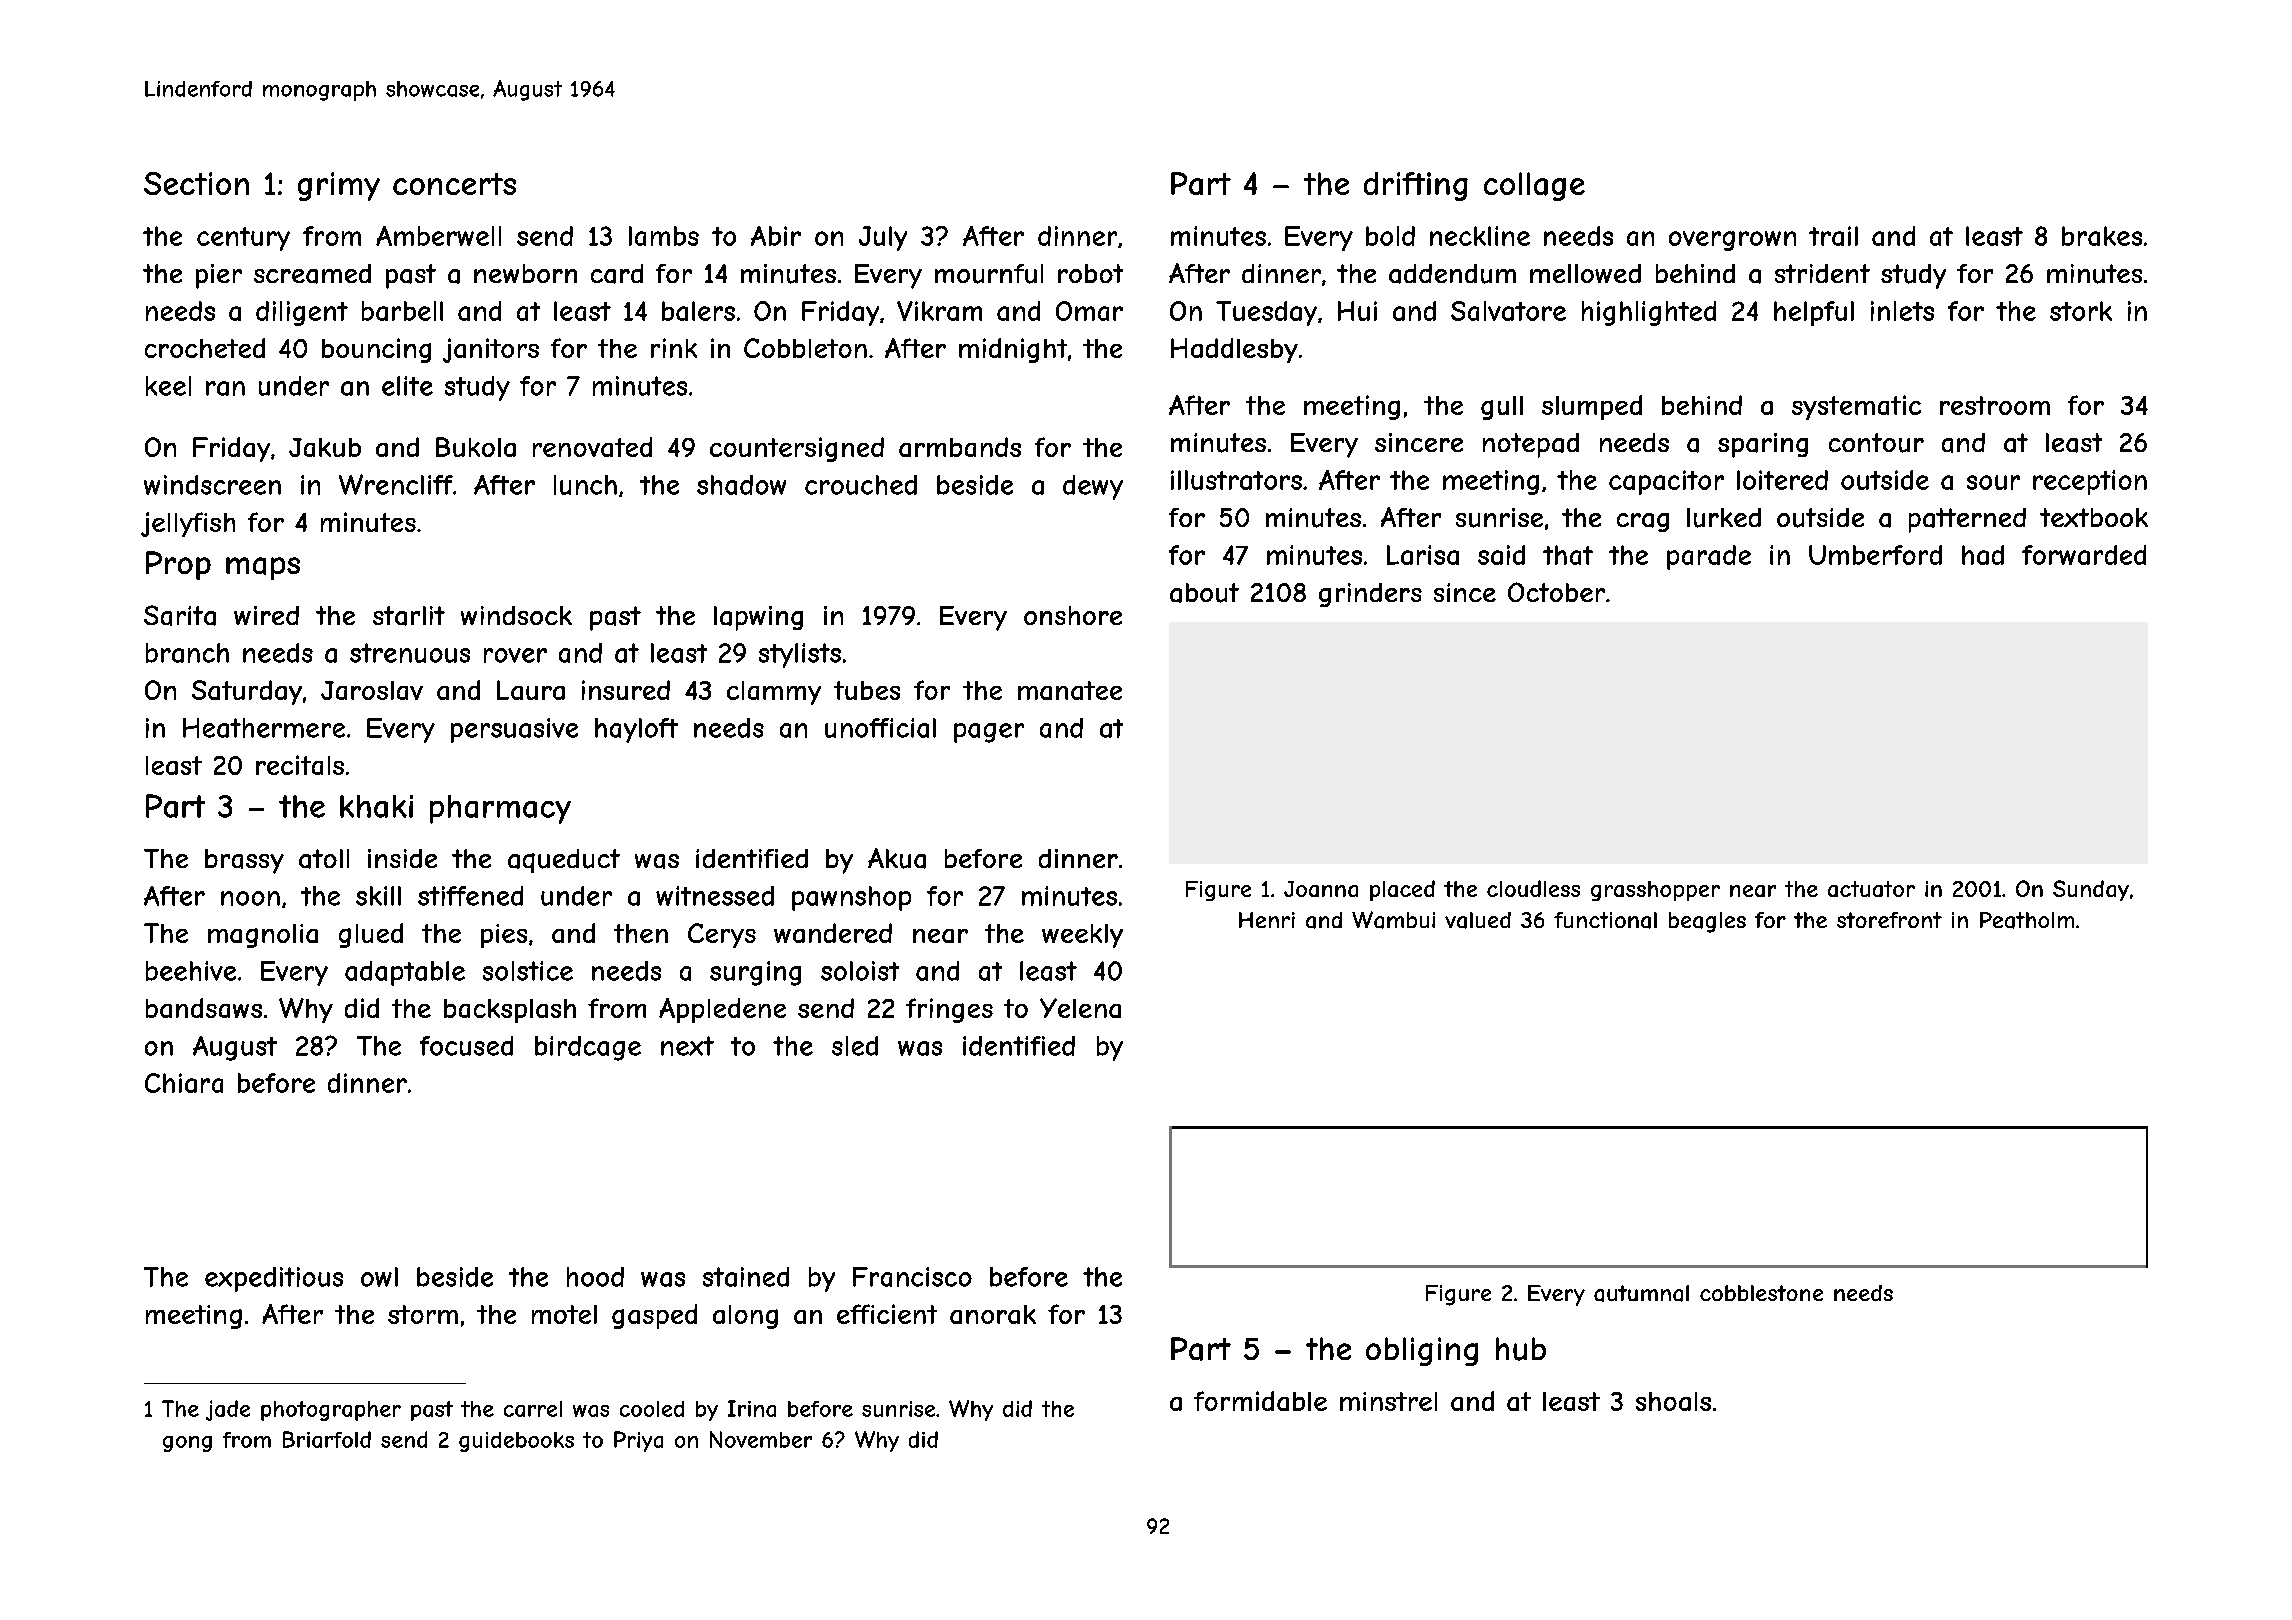 The width and height of the image is (2292, 1620). I want to click on manatee, so click(1070, 690).
